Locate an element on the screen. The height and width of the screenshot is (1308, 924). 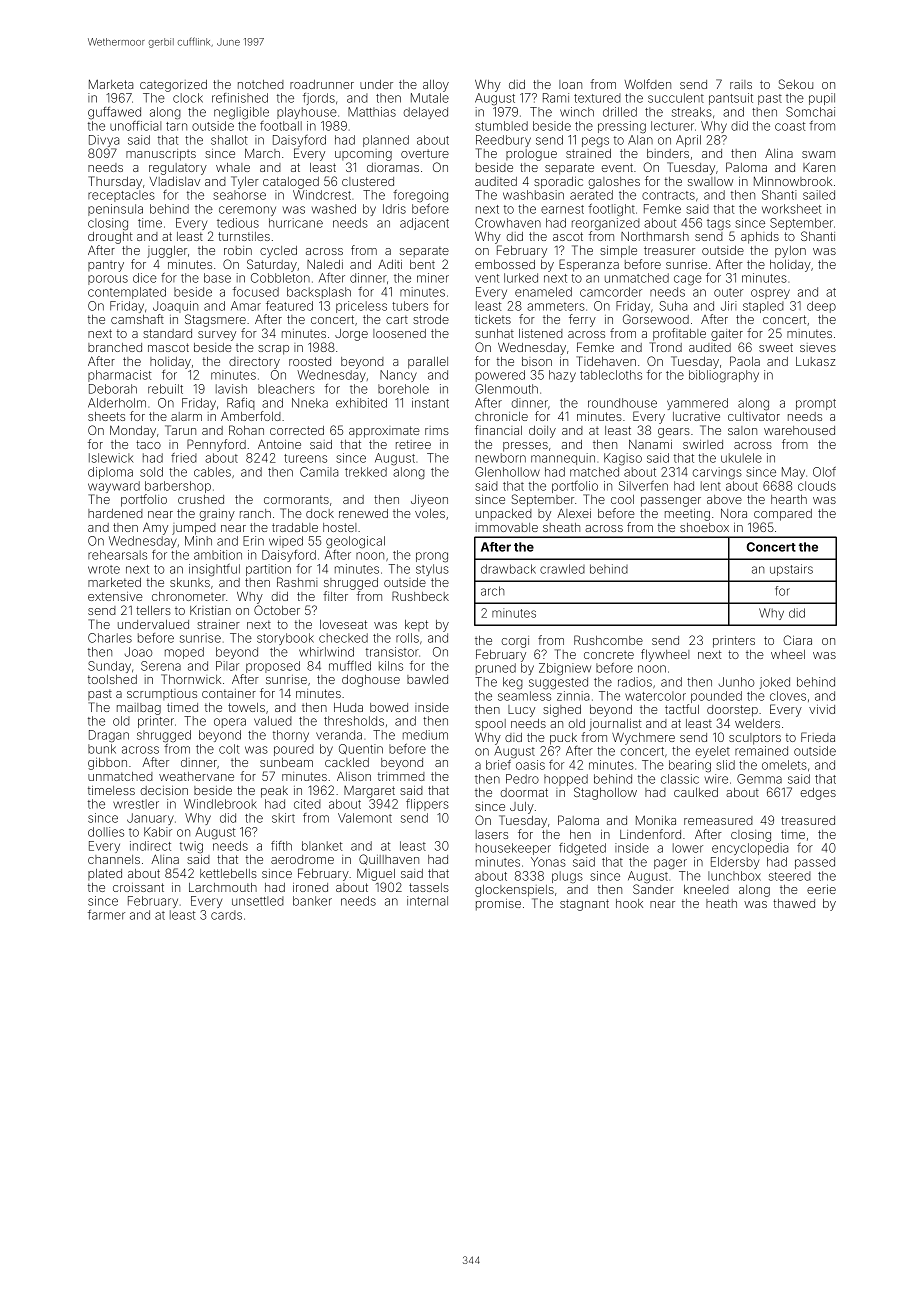
corgi is located at coordinates (515, 642).
